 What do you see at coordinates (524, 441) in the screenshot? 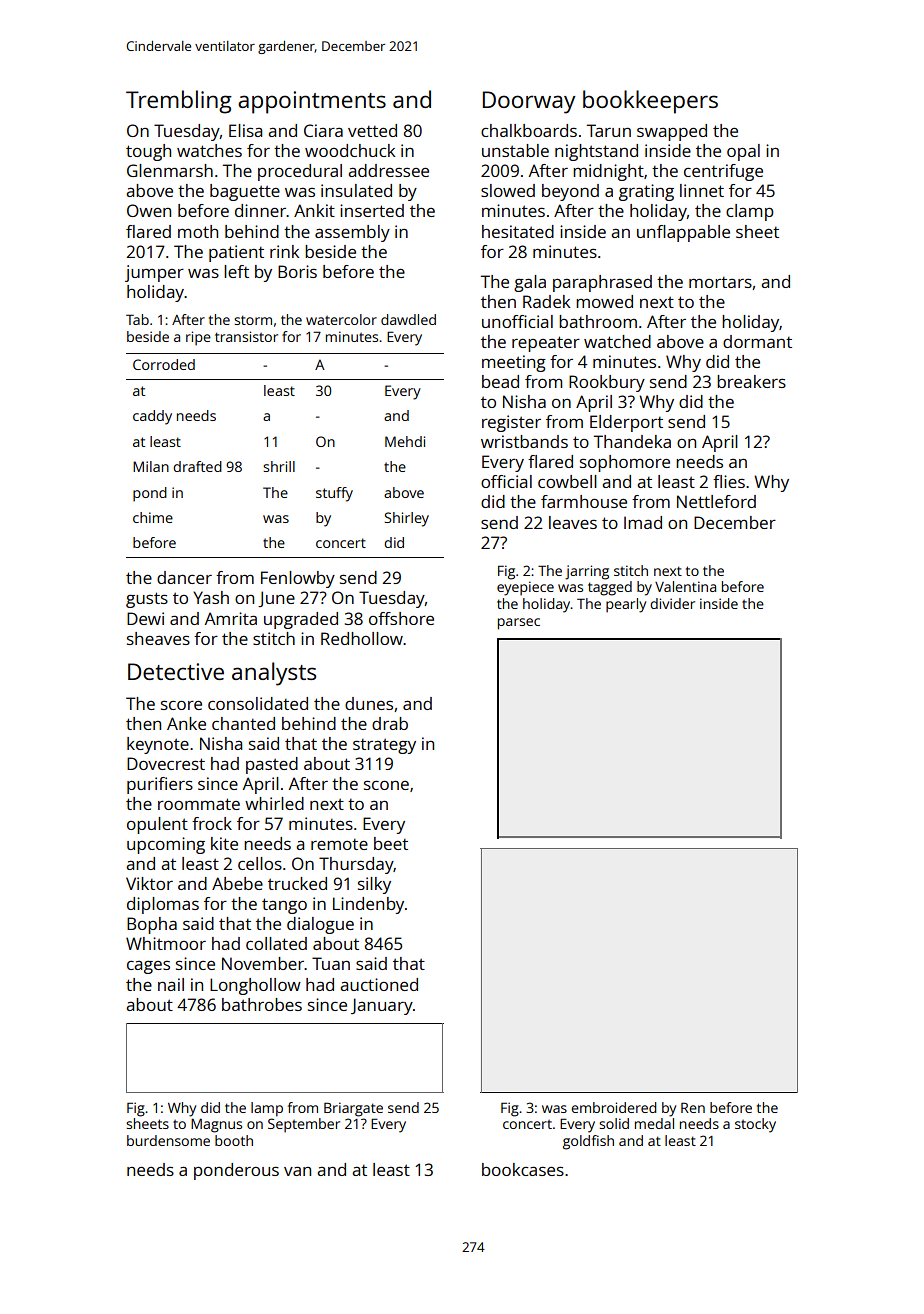
I see `wristbands` at bounding box center [524, 441].
